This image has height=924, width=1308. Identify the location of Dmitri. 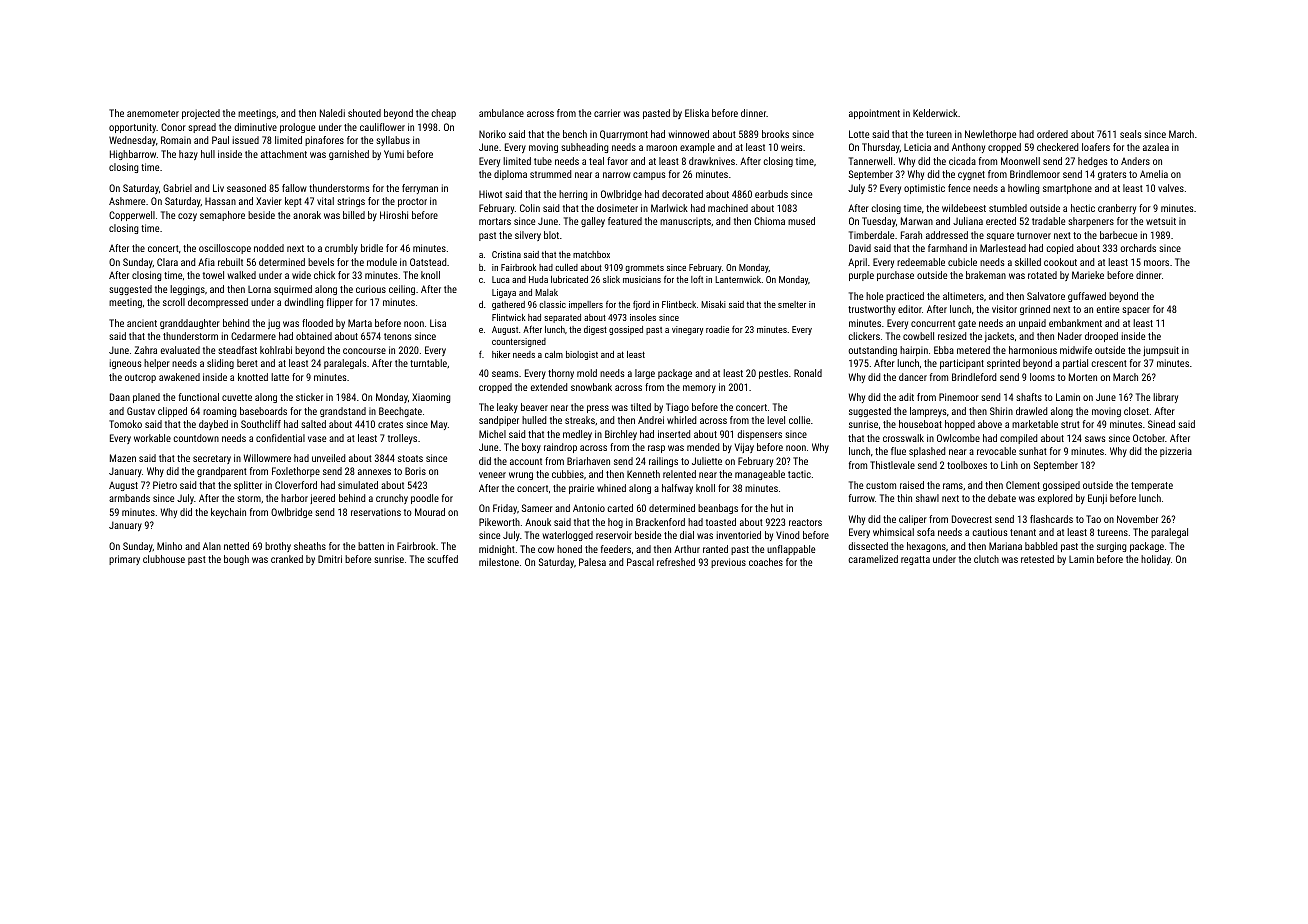
(330, 559).
